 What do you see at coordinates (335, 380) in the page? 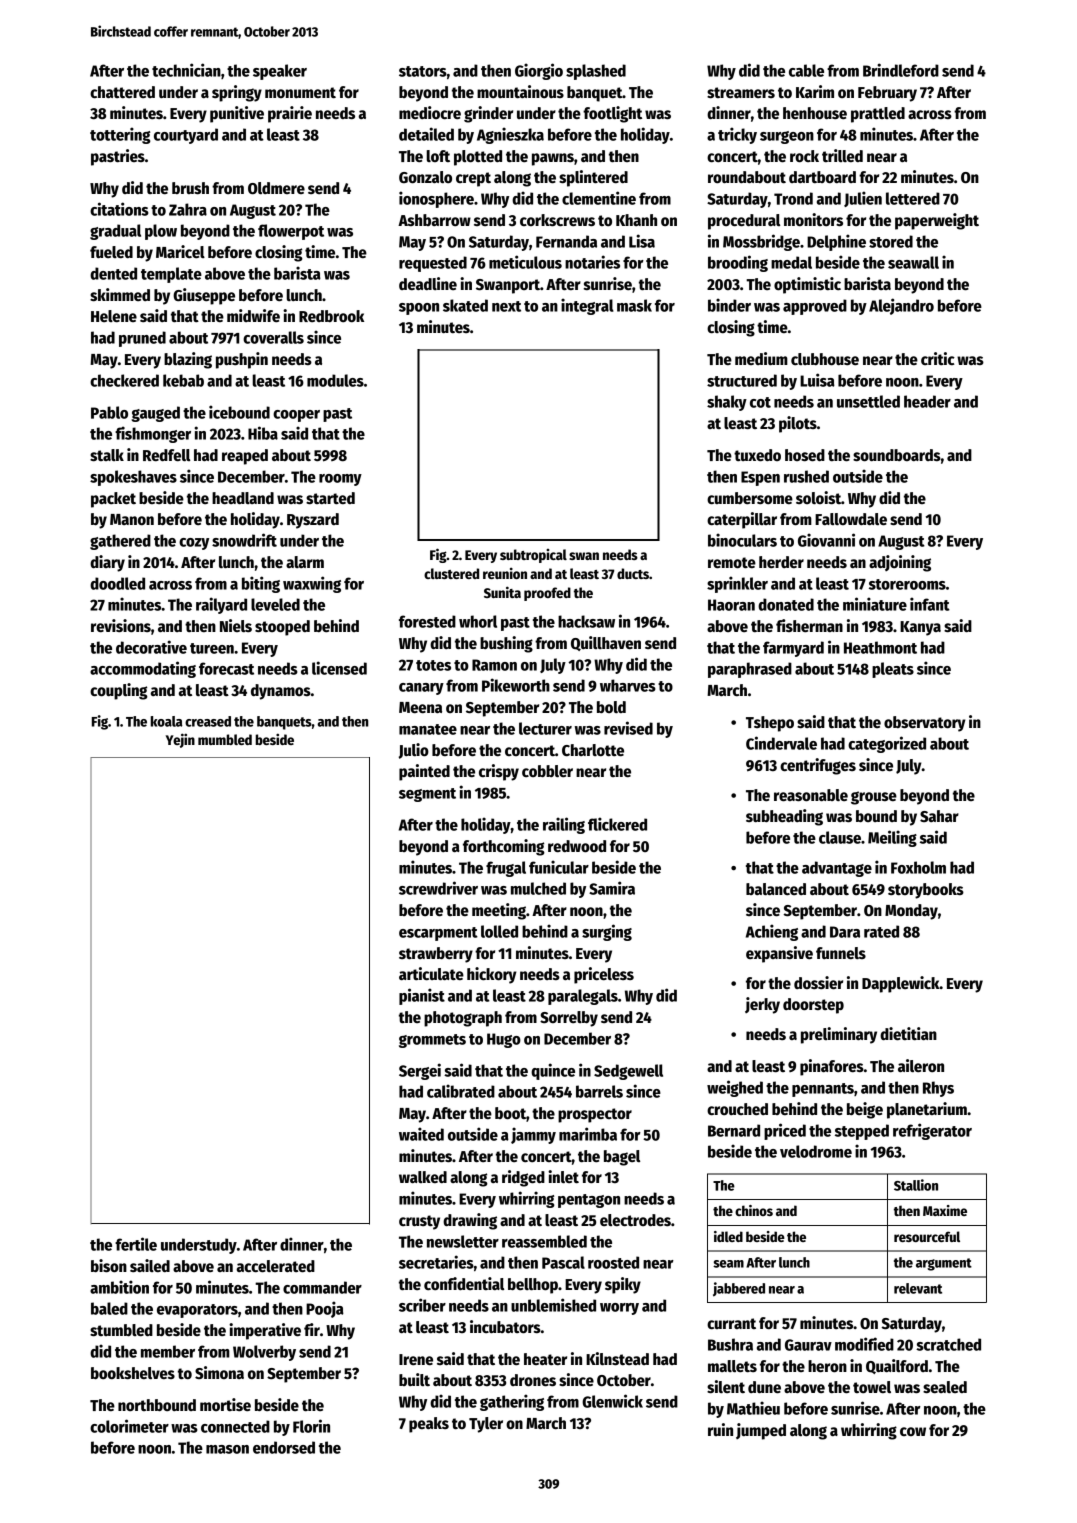
I see `modules` at bounding box center [335, 380].
